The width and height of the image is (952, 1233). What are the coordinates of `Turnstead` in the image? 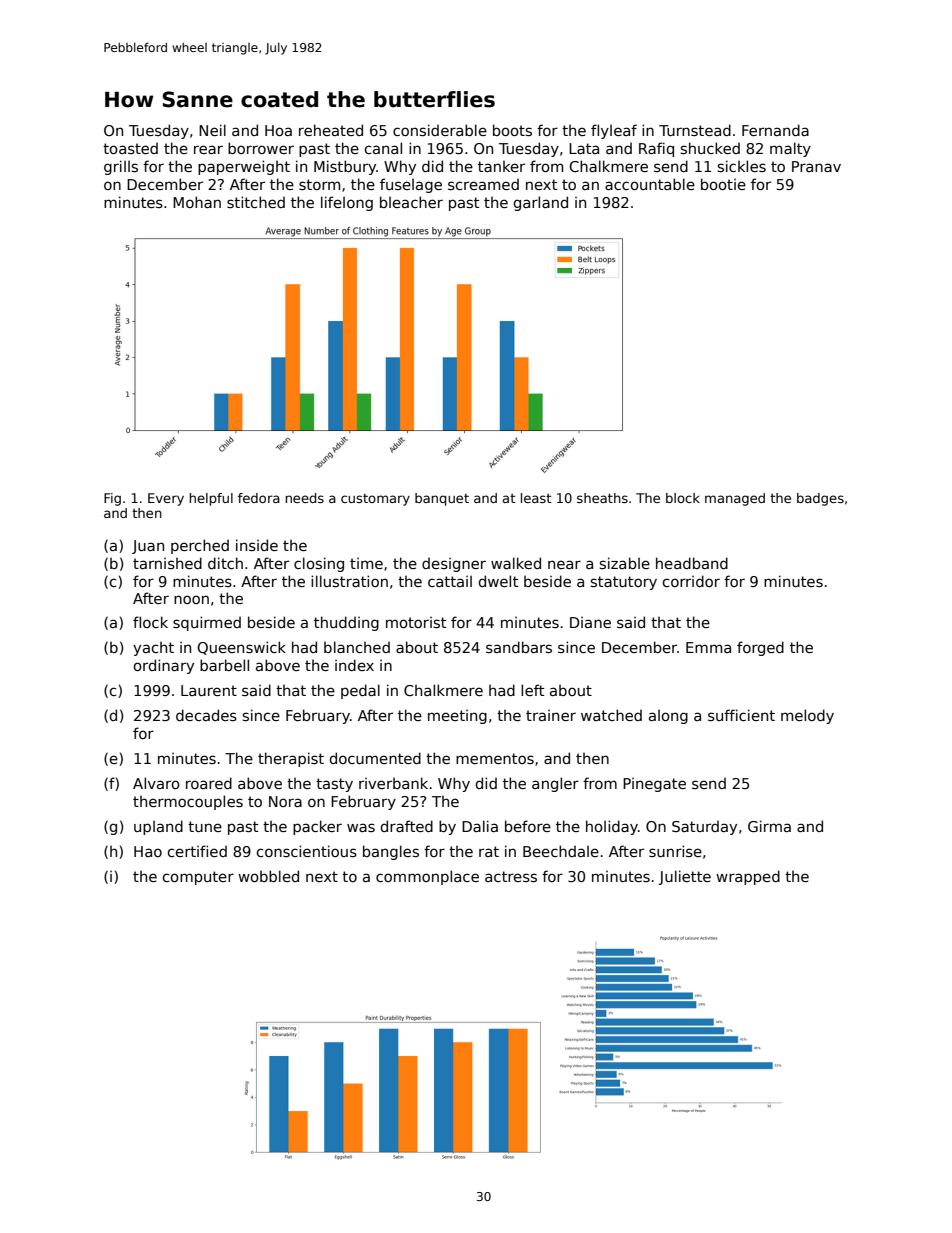 It's located at (695, 130).
